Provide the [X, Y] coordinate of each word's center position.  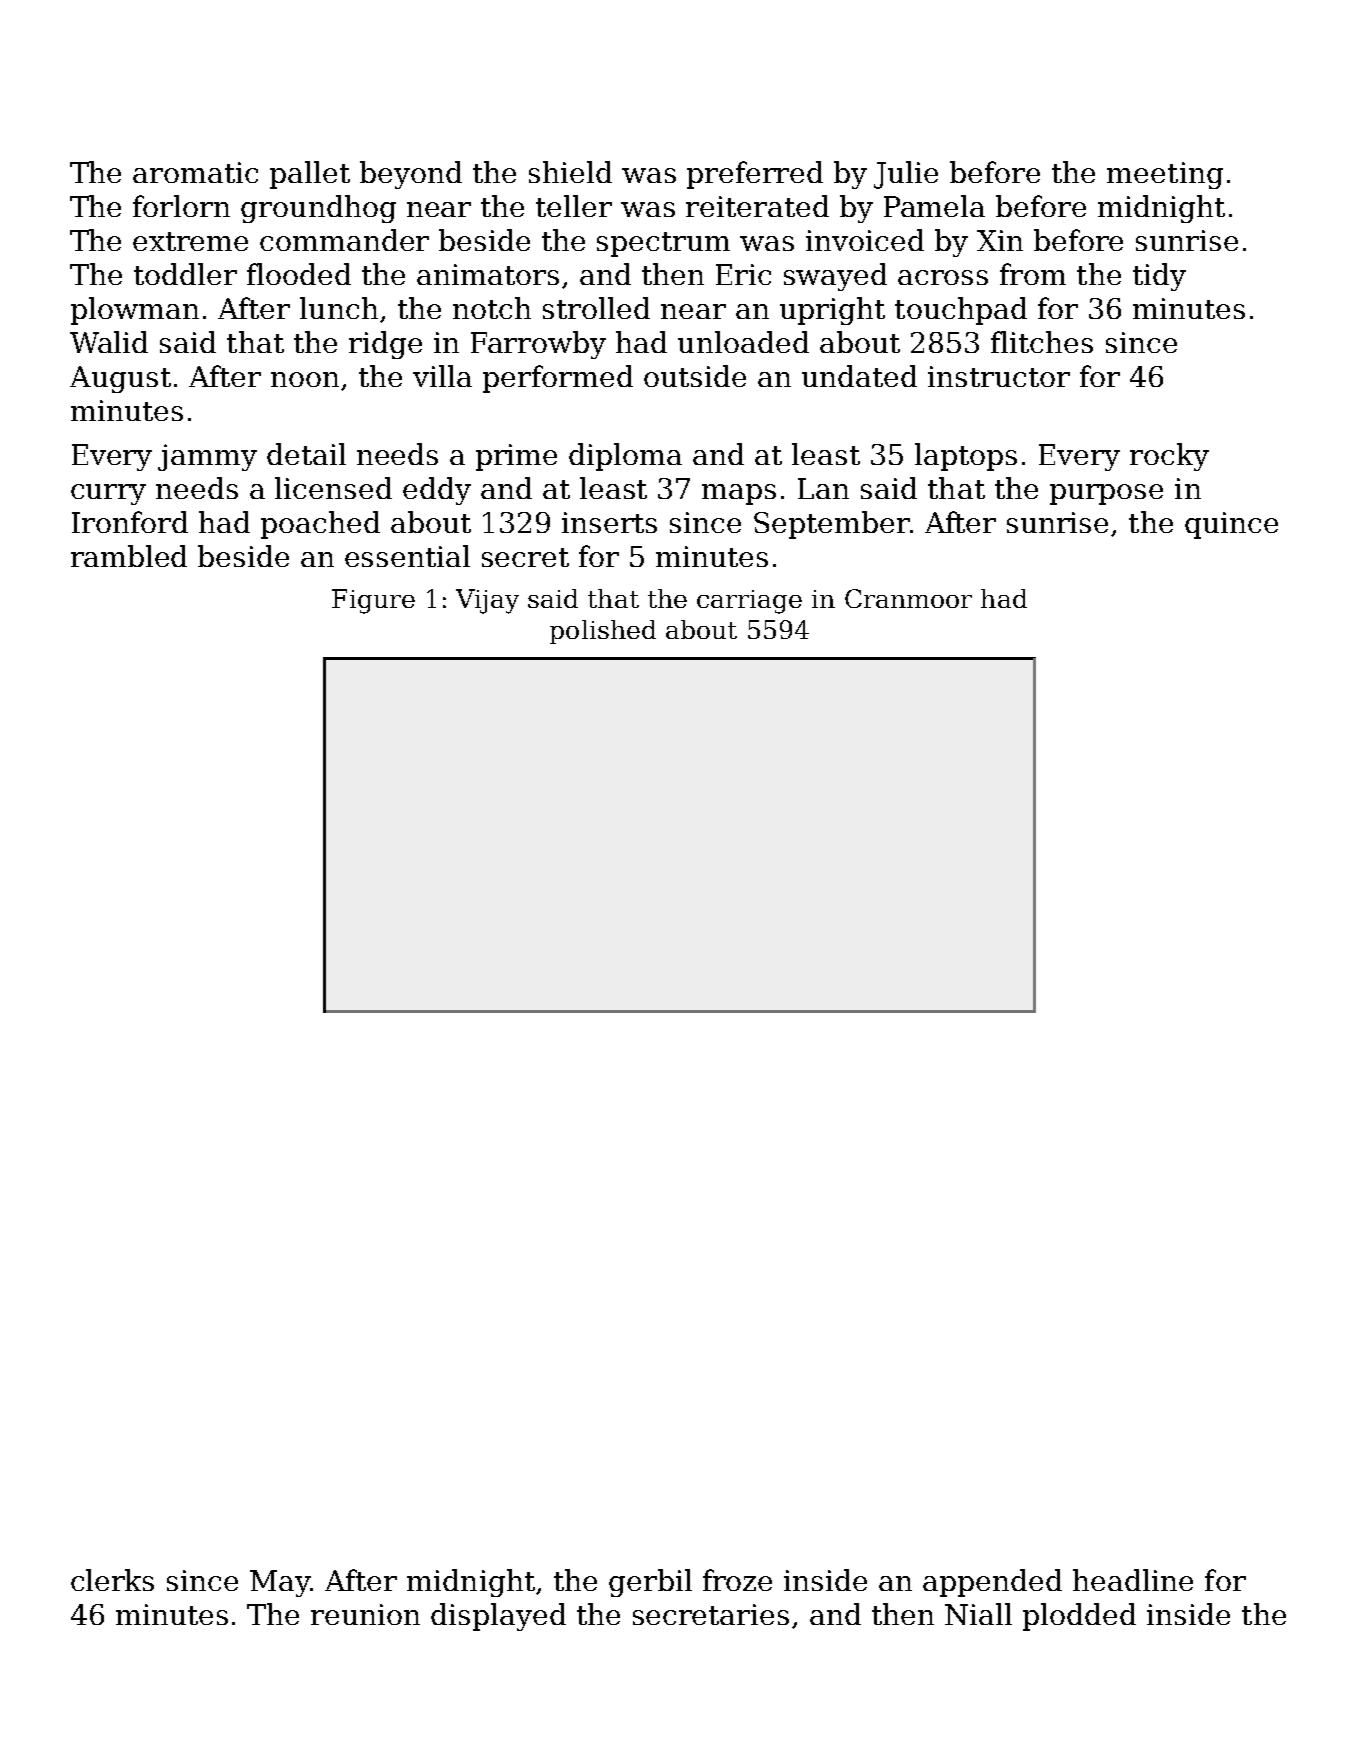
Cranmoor [908, 598]
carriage [749, 602]
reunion [365, 1614]
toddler [185, 274]
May [280, 1583]
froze [737, 1580]
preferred [755, 175]
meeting [1165, 175]
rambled [129, 556]
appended [992, 1583]
